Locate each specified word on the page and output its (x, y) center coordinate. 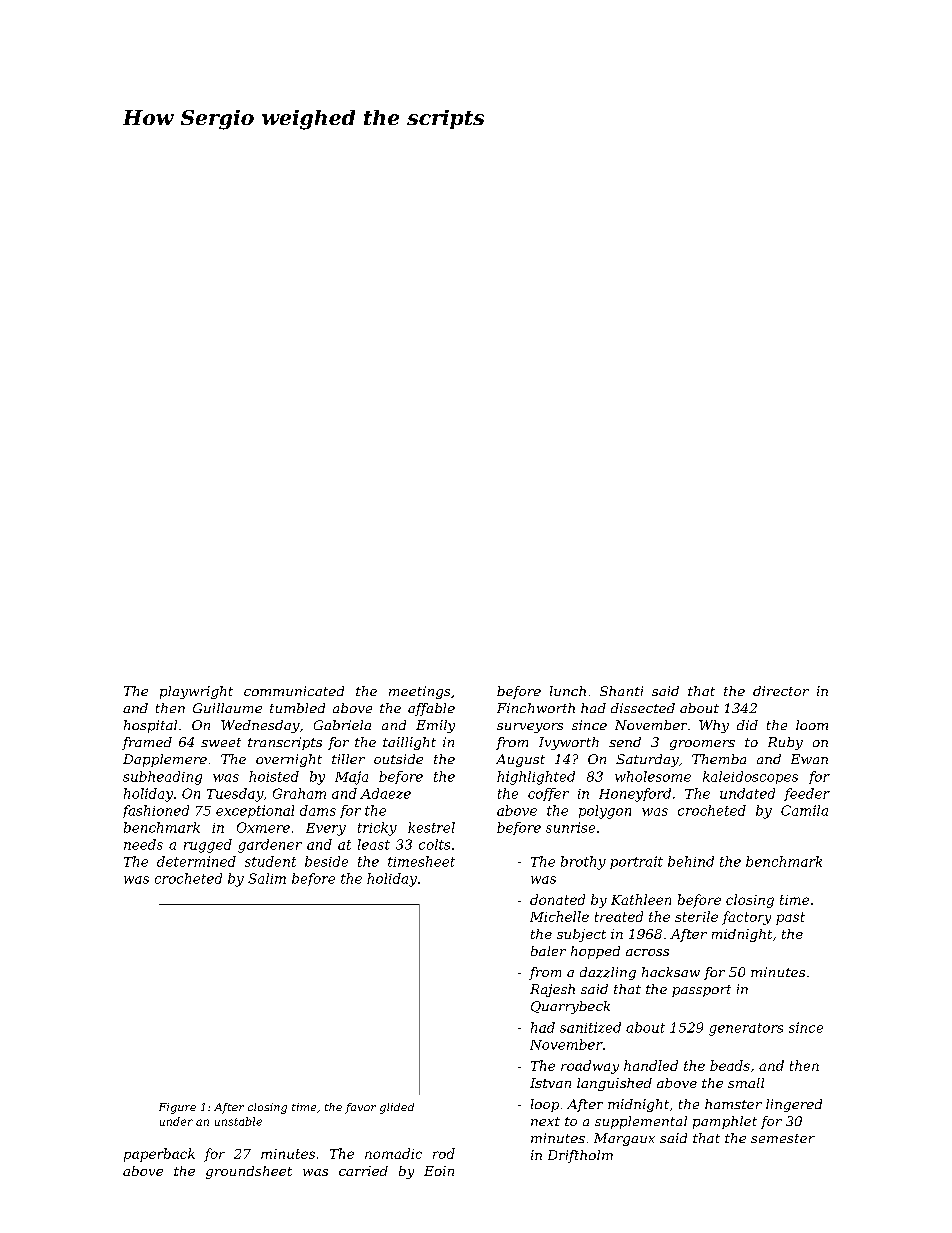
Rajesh (552, 990)
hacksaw (671, 972)
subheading (162, 778)
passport (701, 991)
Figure (177, 1108)
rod (444, 1153)
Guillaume (227, 708)
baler (548, 951)
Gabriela (342, 725)
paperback (159, 1155)
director (781, 691)
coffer (548, 794)
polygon (605, 812)
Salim (267, 878)
